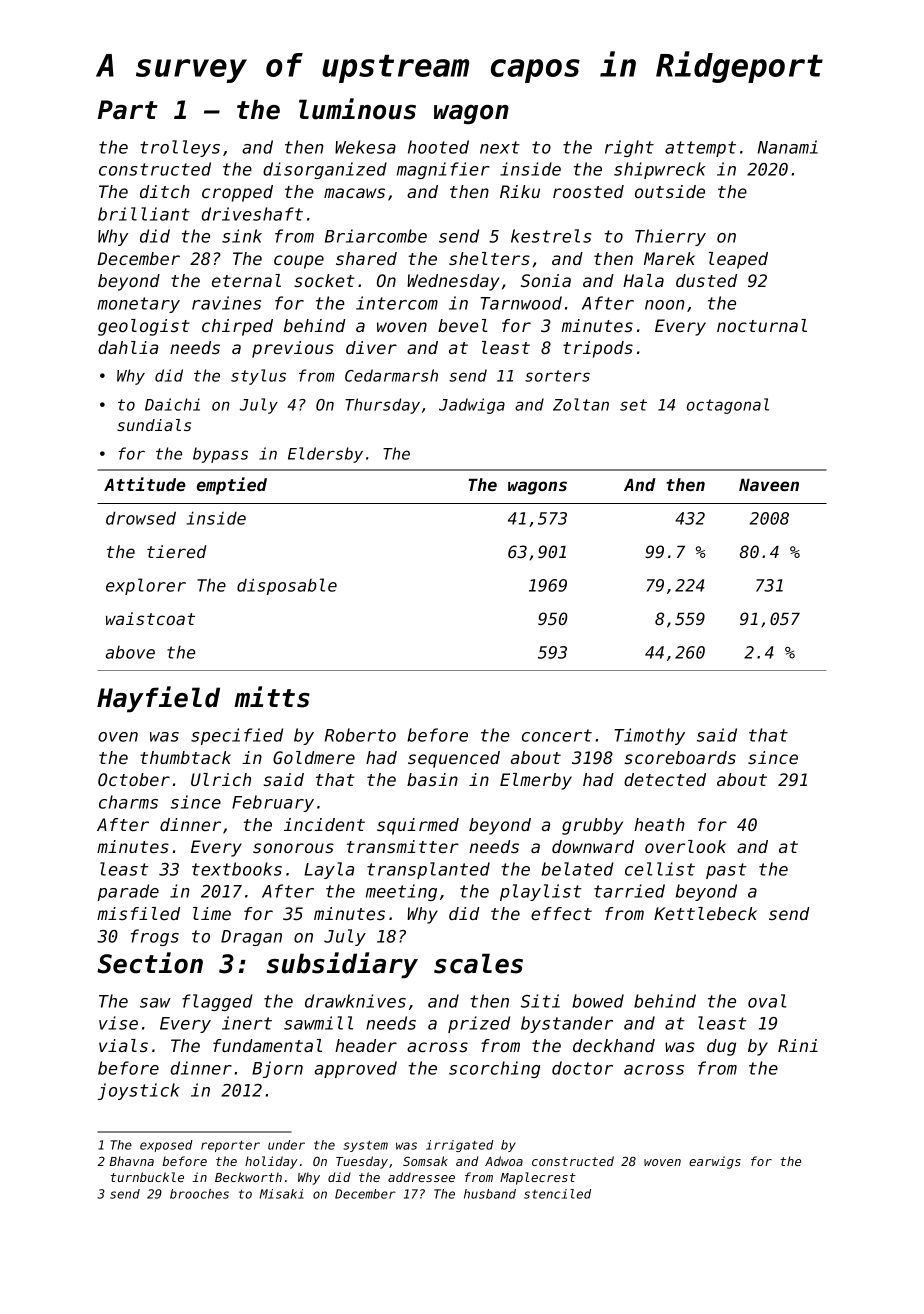 This image has height=1314, width=924. Describe the element at coordinates (633, 405) in the image. I see `set` at that location.
